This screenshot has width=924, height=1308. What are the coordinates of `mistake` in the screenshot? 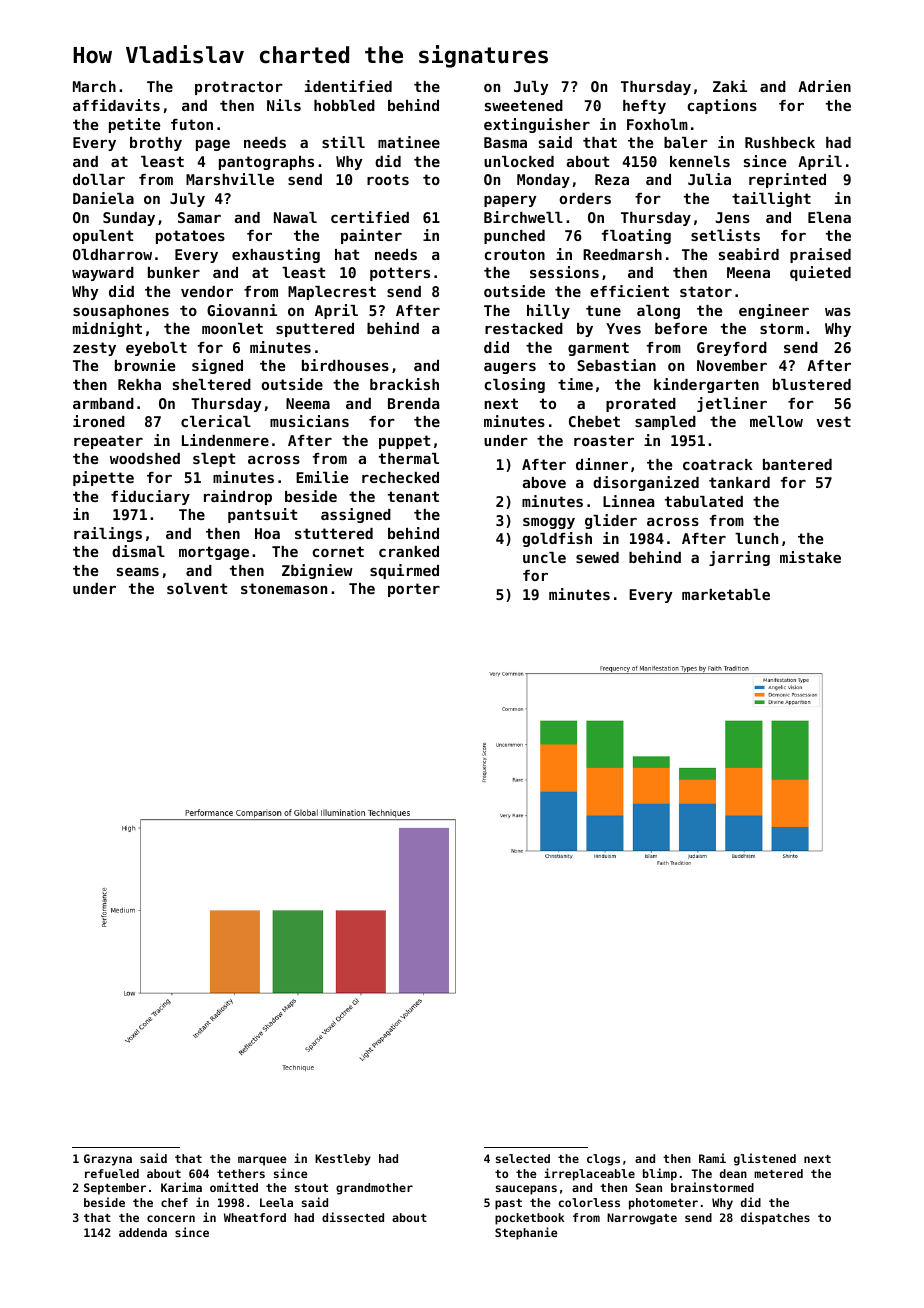 It's located at (810, 557).
